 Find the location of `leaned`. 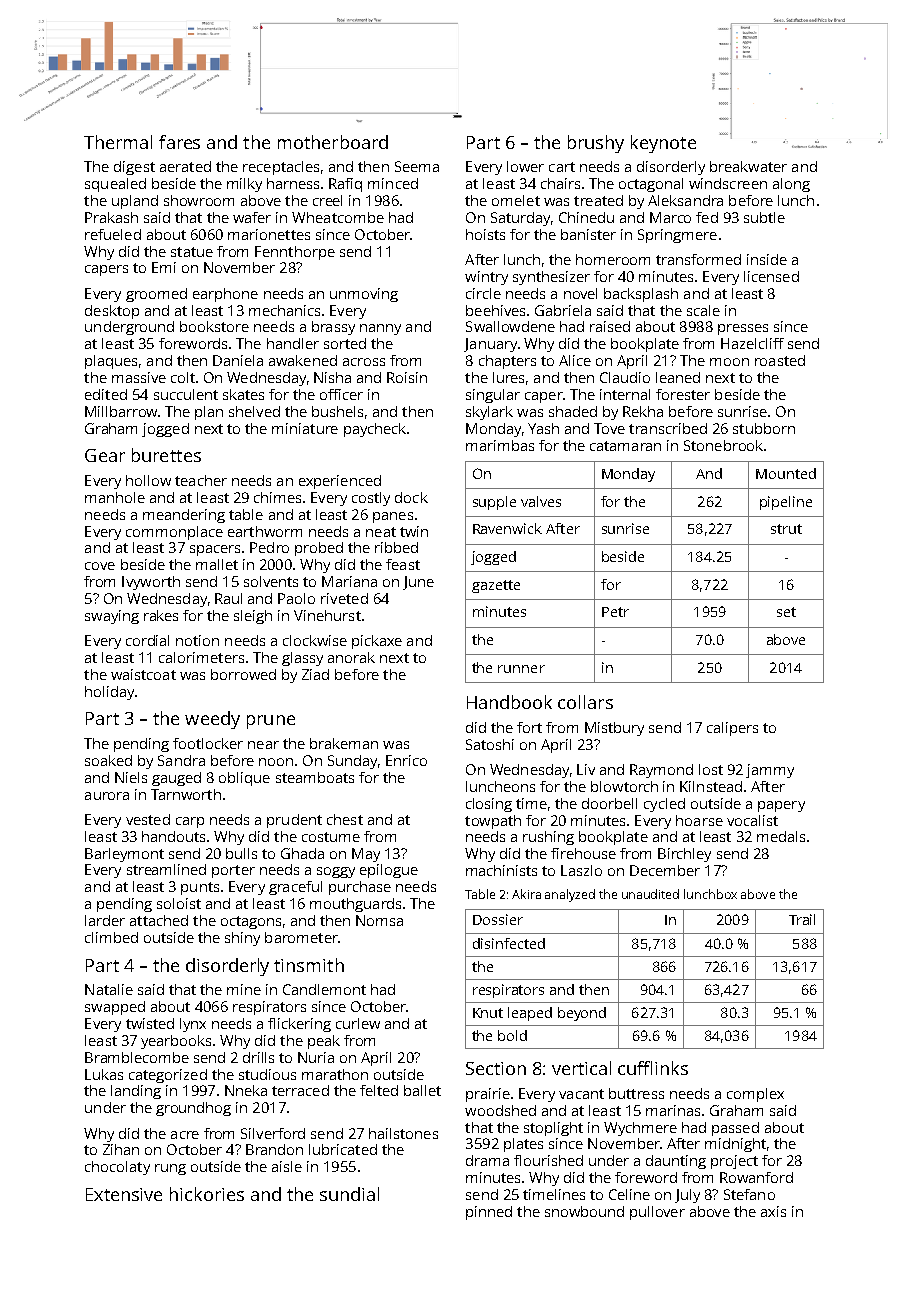

leaned is located at coordinates (678, 377).
